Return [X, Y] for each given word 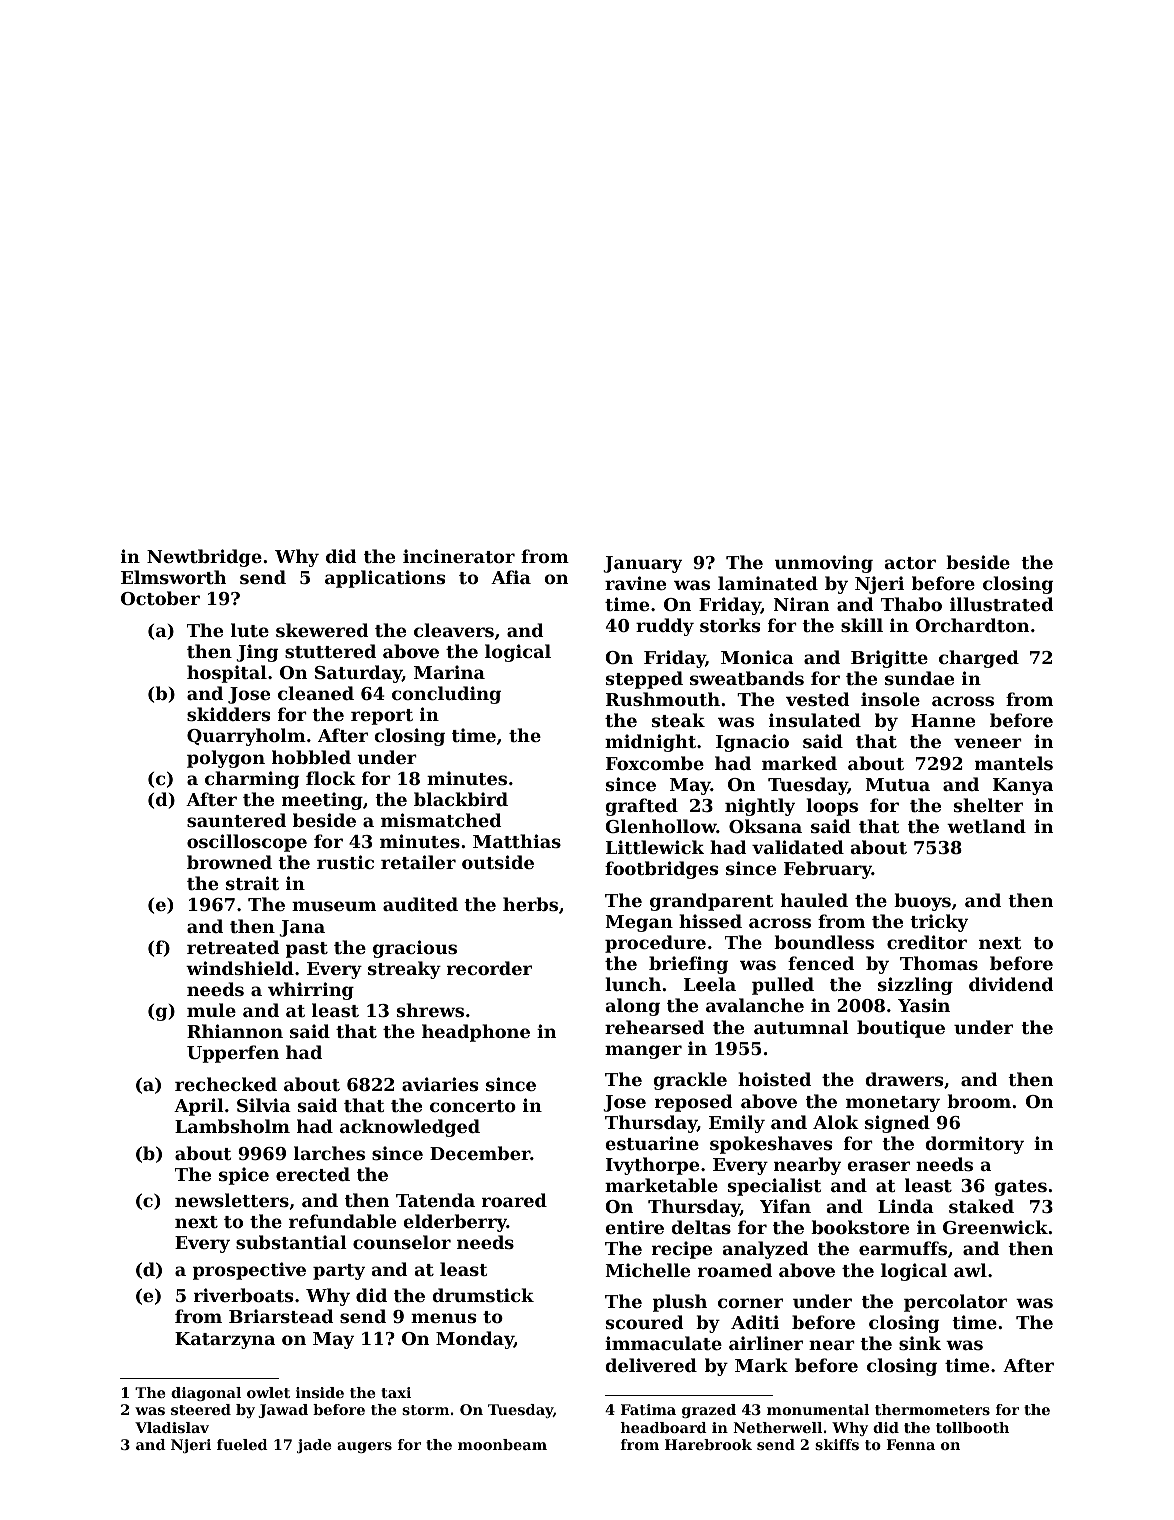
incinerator [459, 556]
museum [334, 906]
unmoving [824, 564]
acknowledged [410, 1128]
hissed [710, 921]
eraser [878, 1166]
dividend [1011, 984]
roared [514, 1200]
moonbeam [502, 1444]
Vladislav [172, 1427]
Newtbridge [204, 558]
